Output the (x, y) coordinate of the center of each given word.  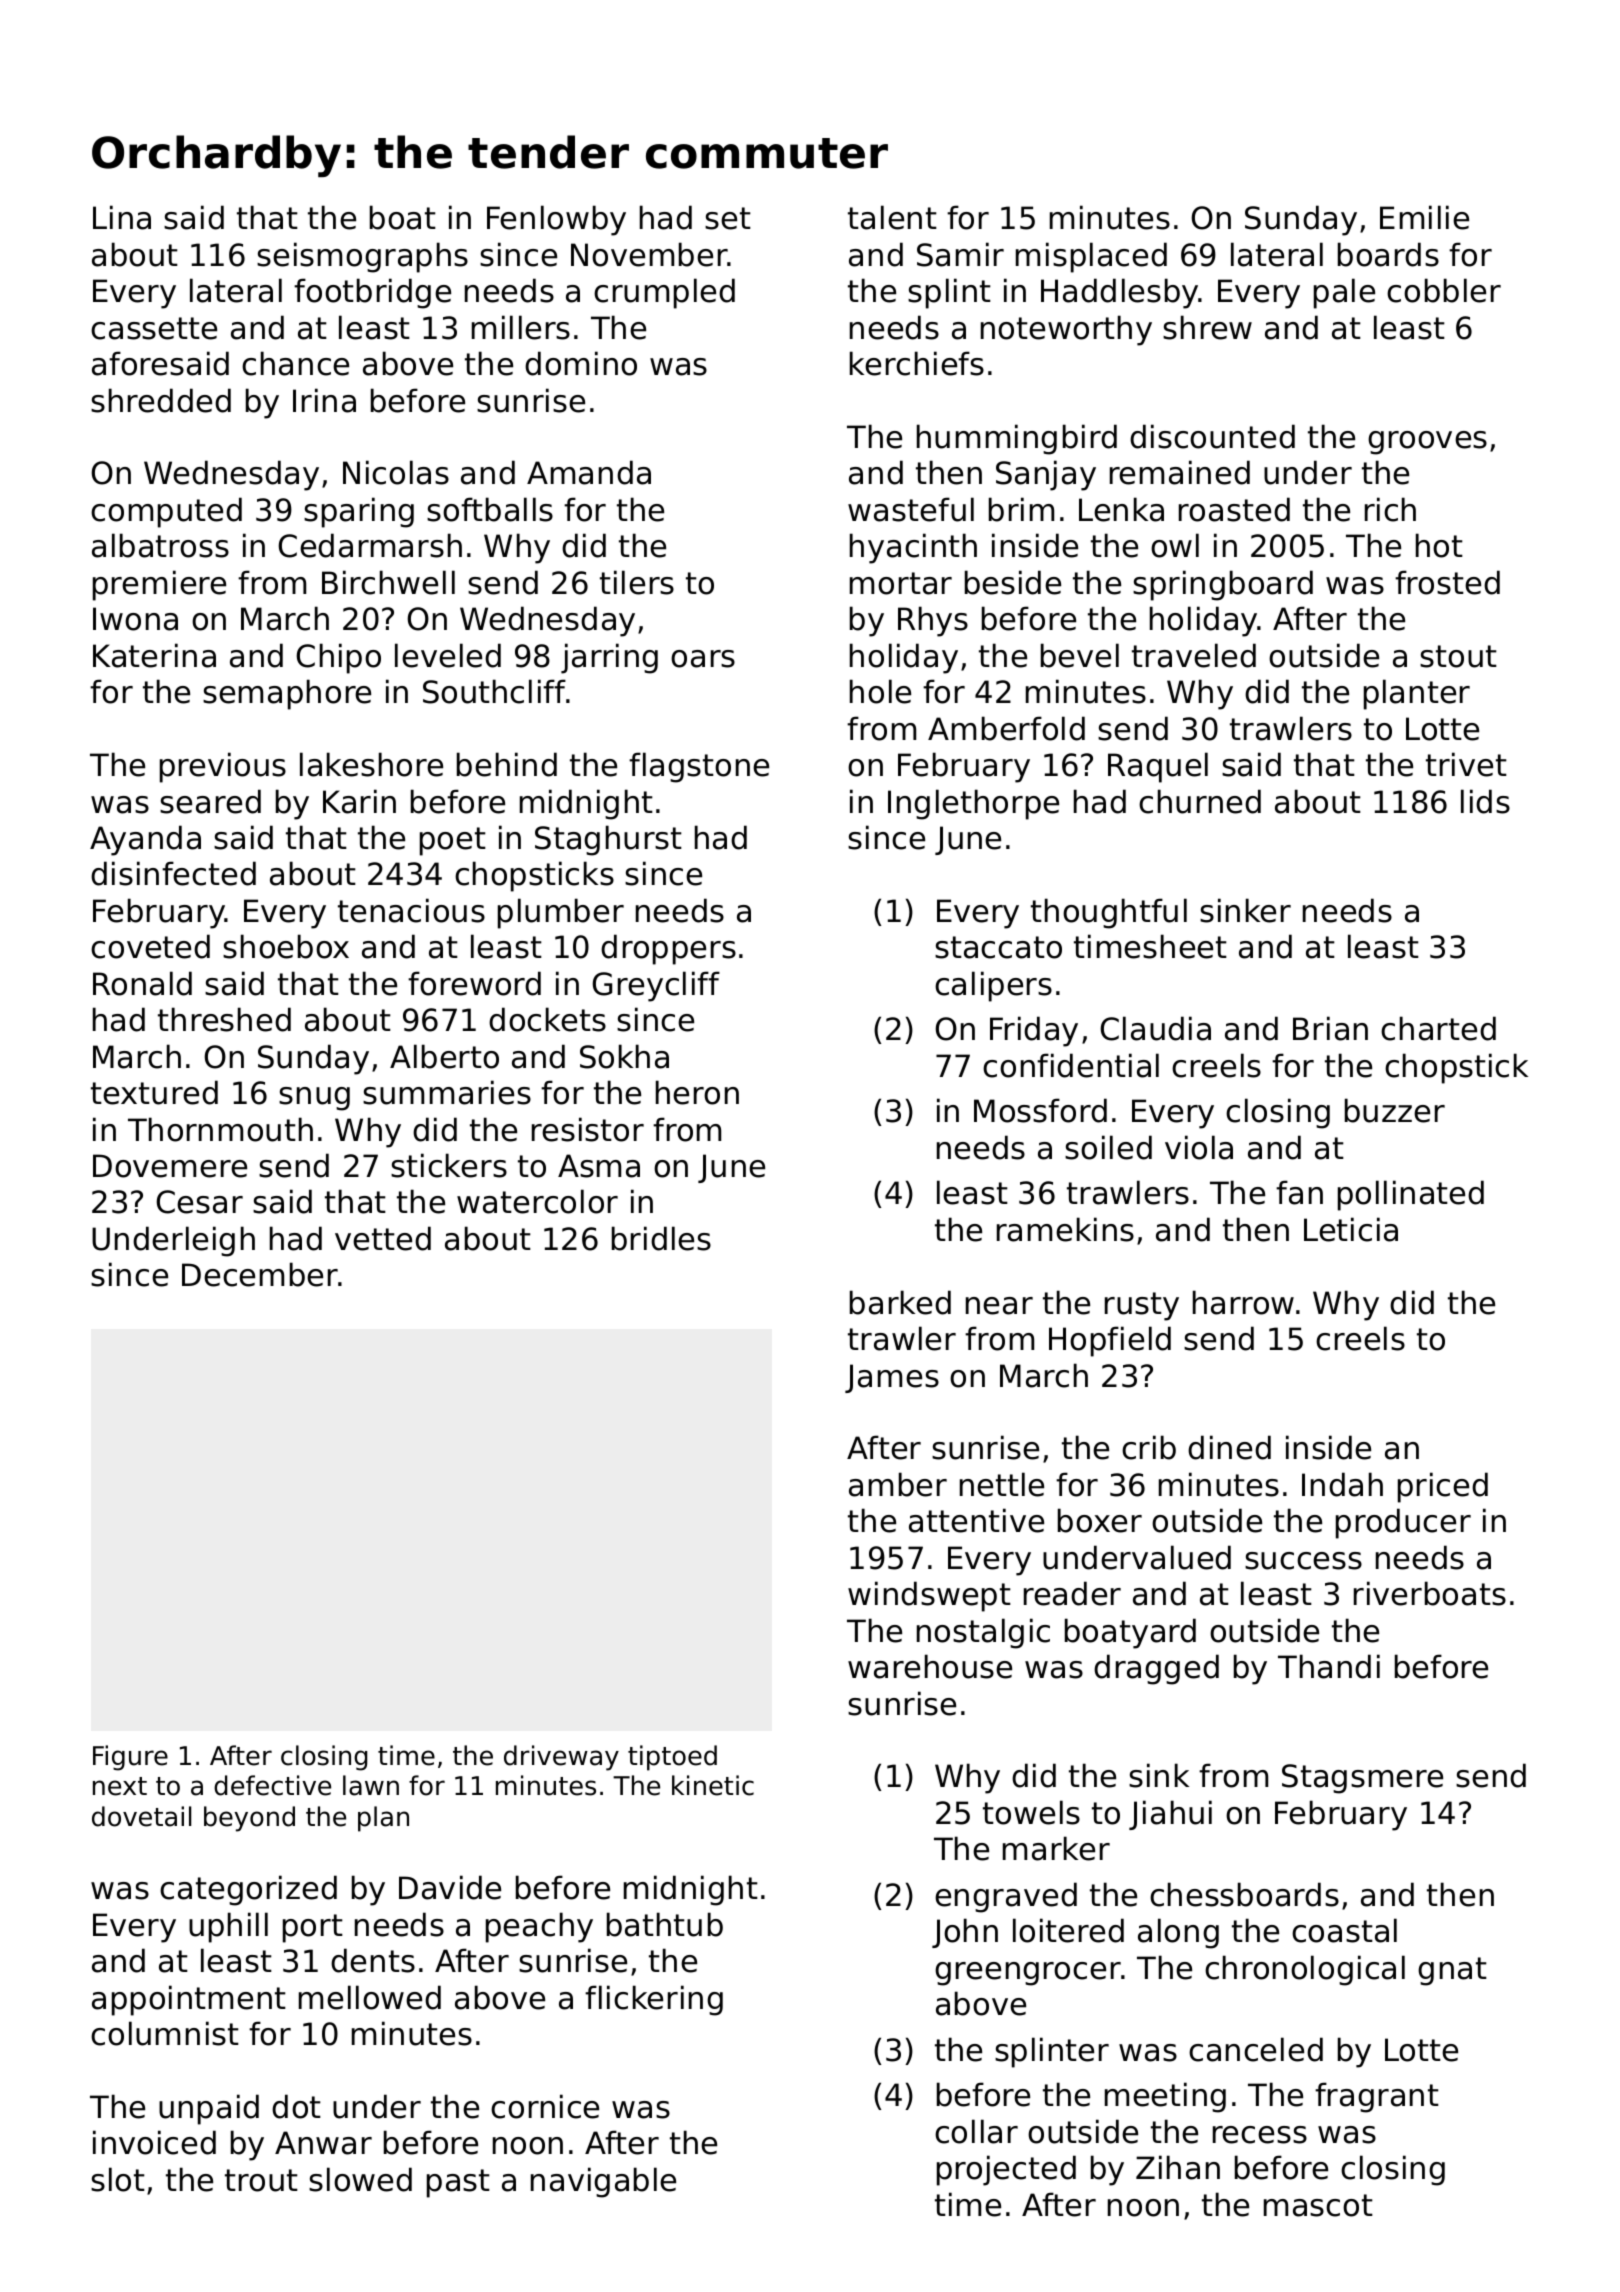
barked (900, 1302)
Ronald (142, 983)
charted (1438, 1028)
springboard (1223, 585)
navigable (603, 2182)
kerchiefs (917, 363)
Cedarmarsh (370, 545)
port (313, 1928)
